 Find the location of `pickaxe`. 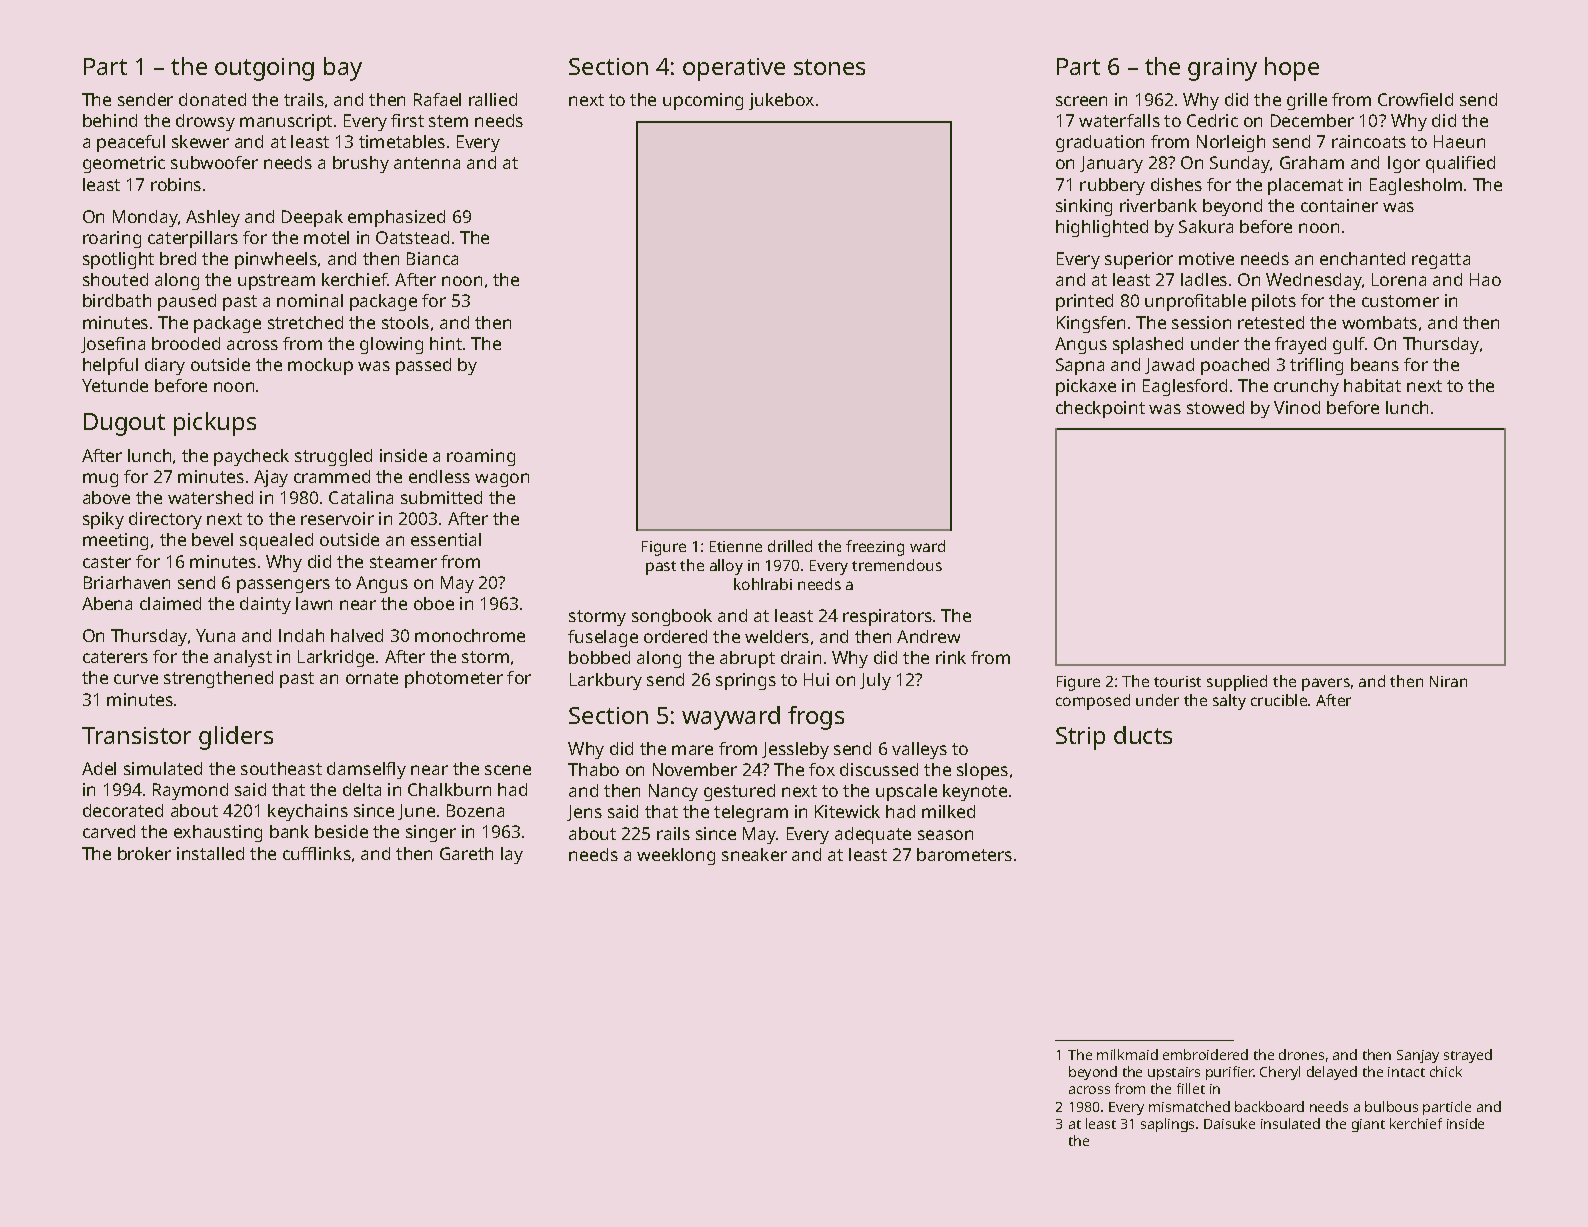

pickaxe is located at coordinates (1086, 387).
